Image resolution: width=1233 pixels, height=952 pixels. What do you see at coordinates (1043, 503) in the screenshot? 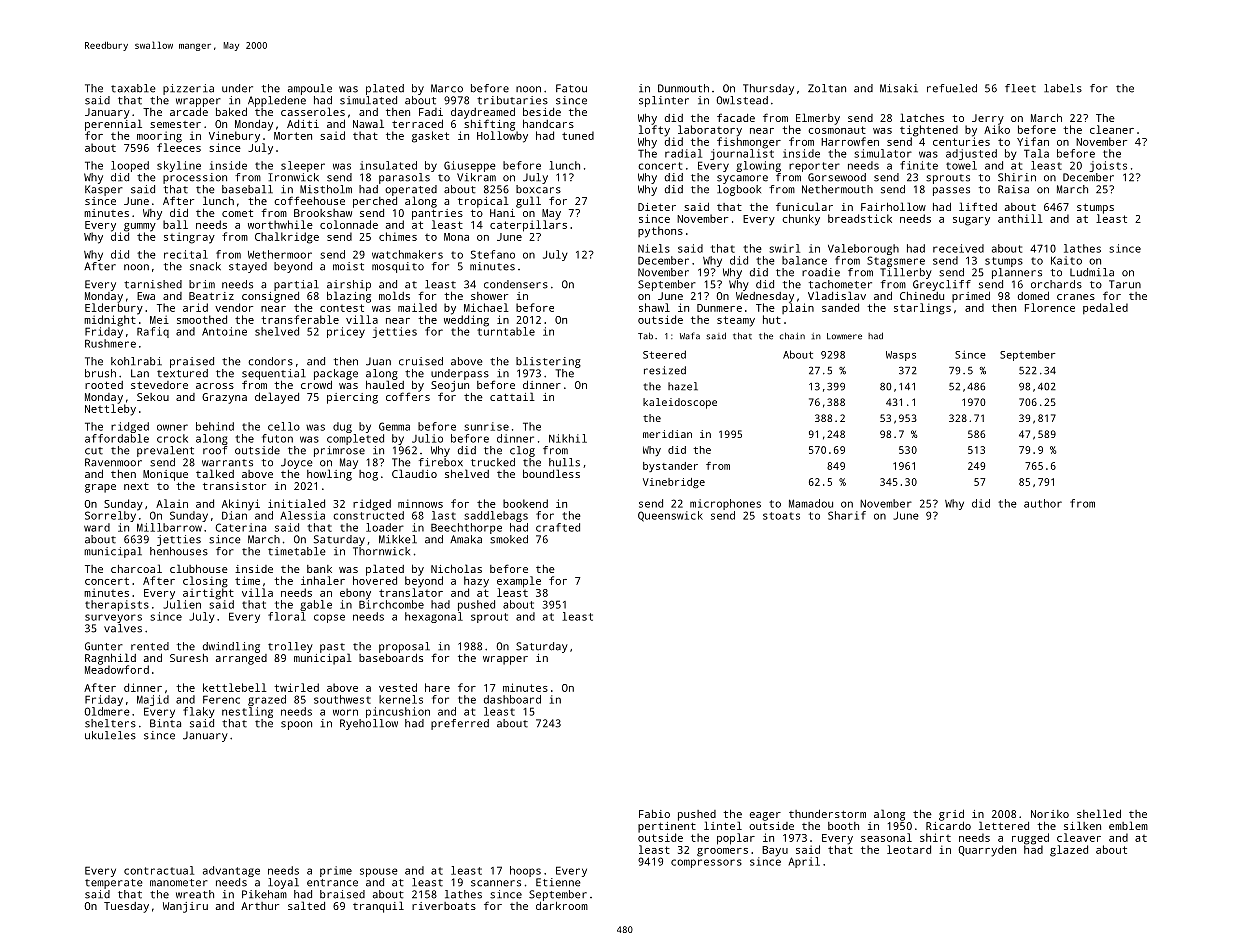
I see `author` at bounding box center [1043, 503].
